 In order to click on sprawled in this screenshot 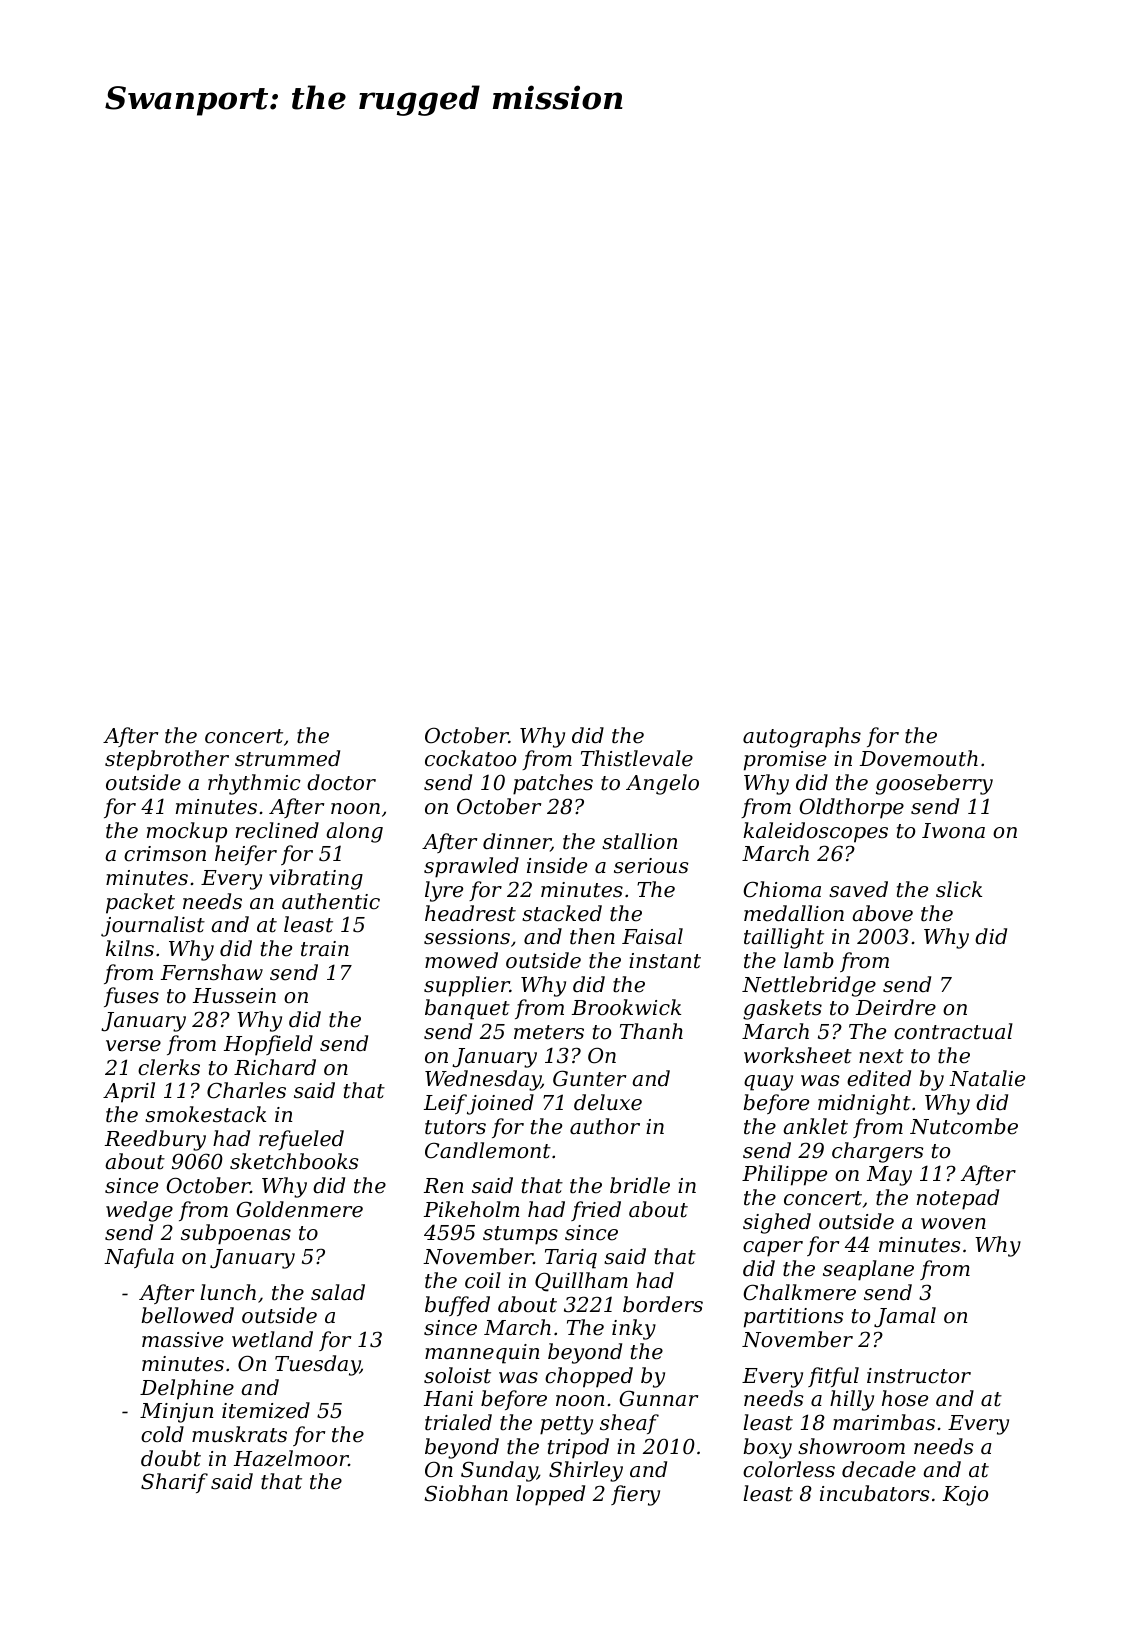, I will do `click(471, 867)`.
